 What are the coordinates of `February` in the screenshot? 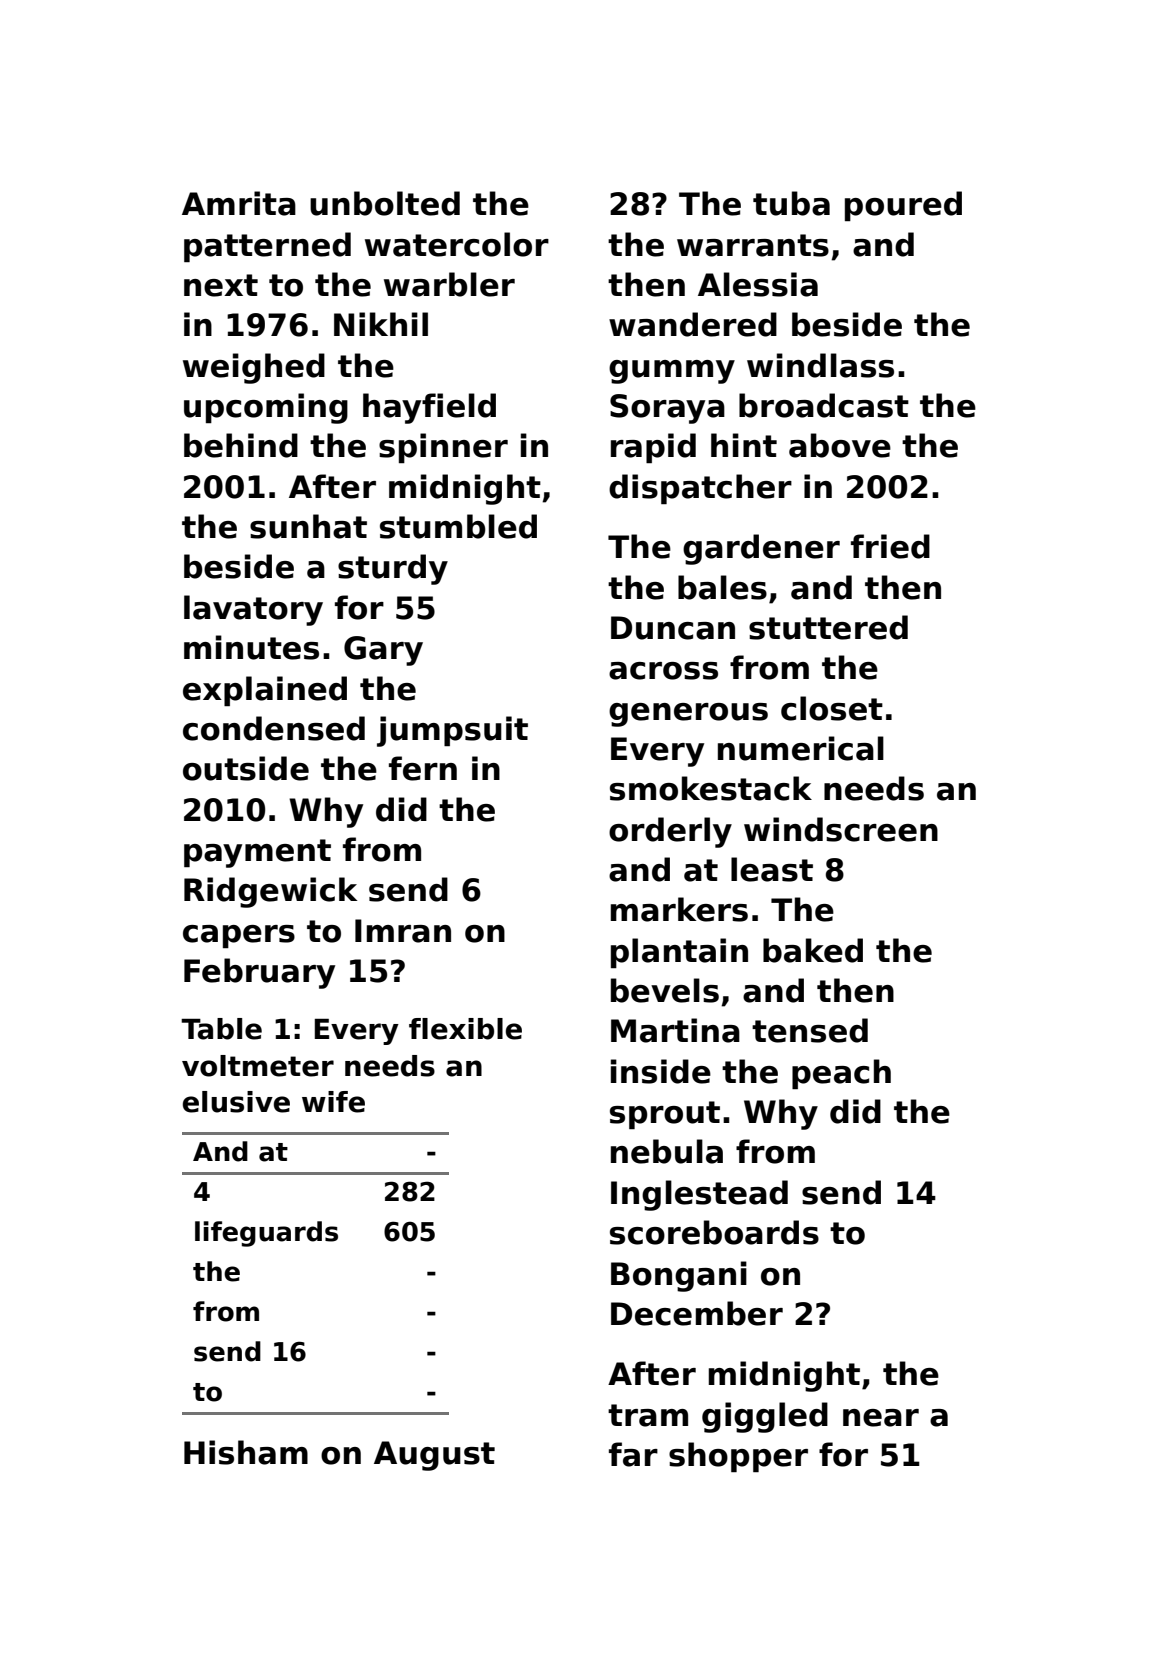 It's located at (259, 973).
